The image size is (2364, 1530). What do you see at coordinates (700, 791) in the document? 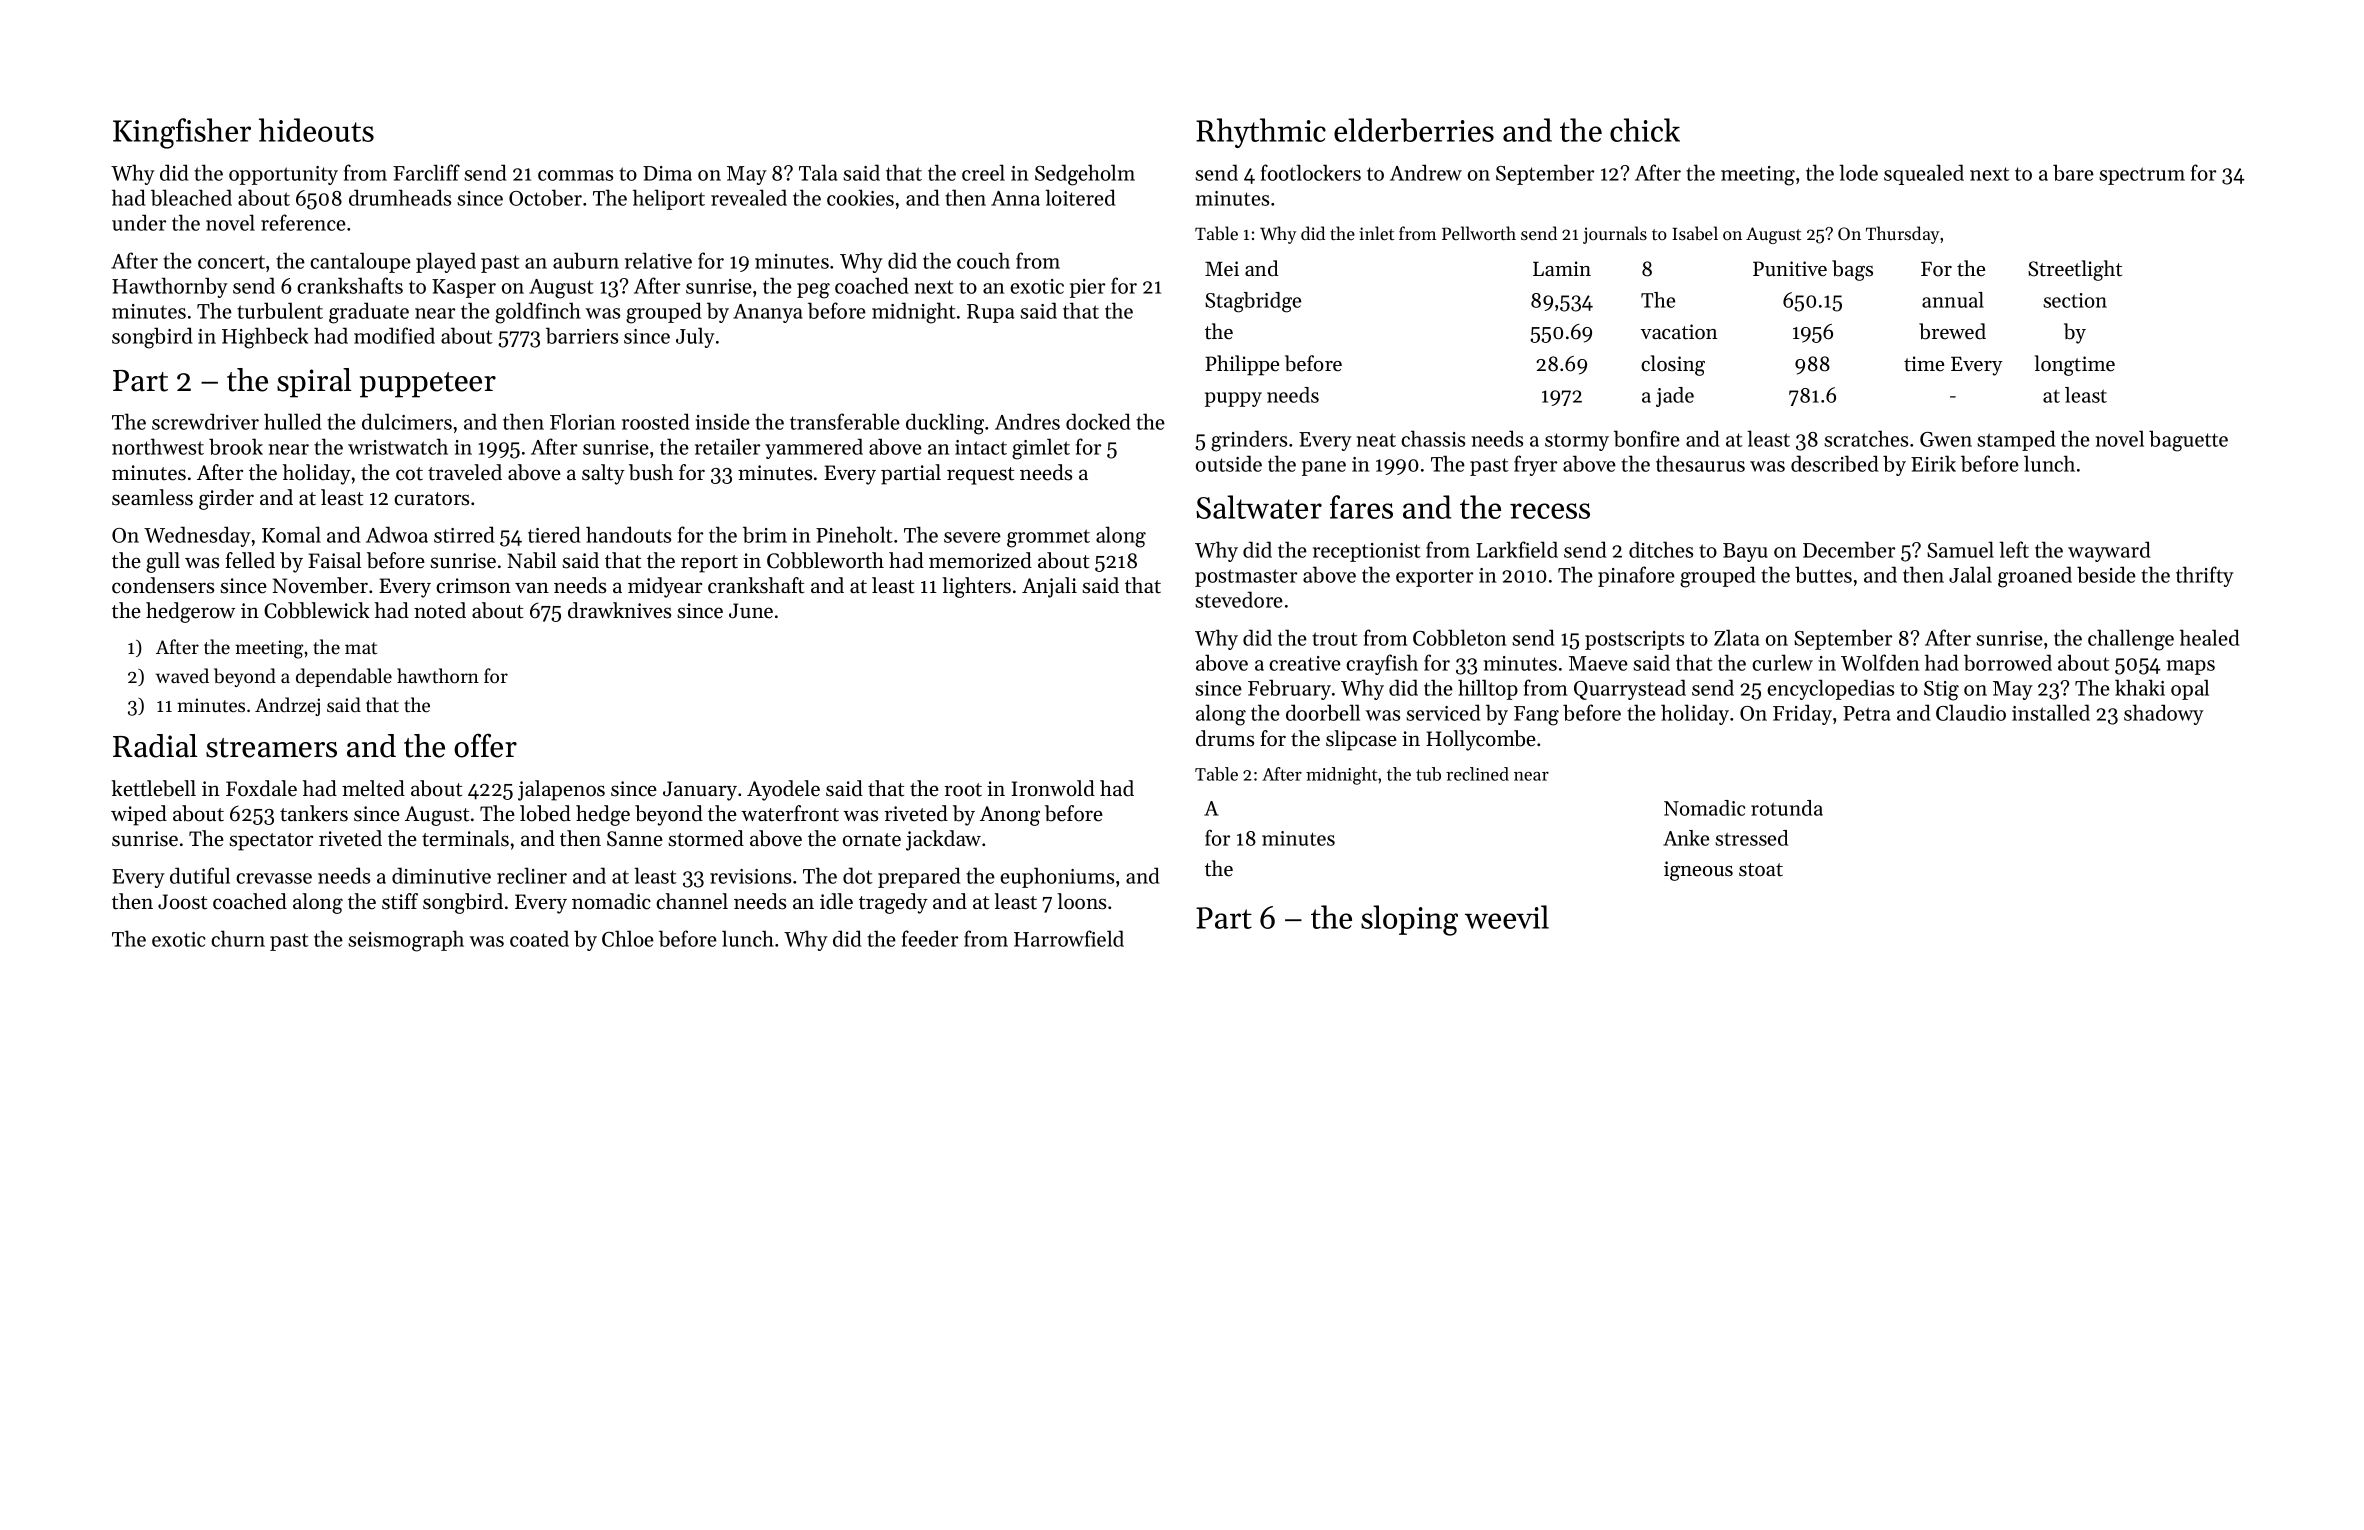
I see `January` at bounding box center [700, 791].
